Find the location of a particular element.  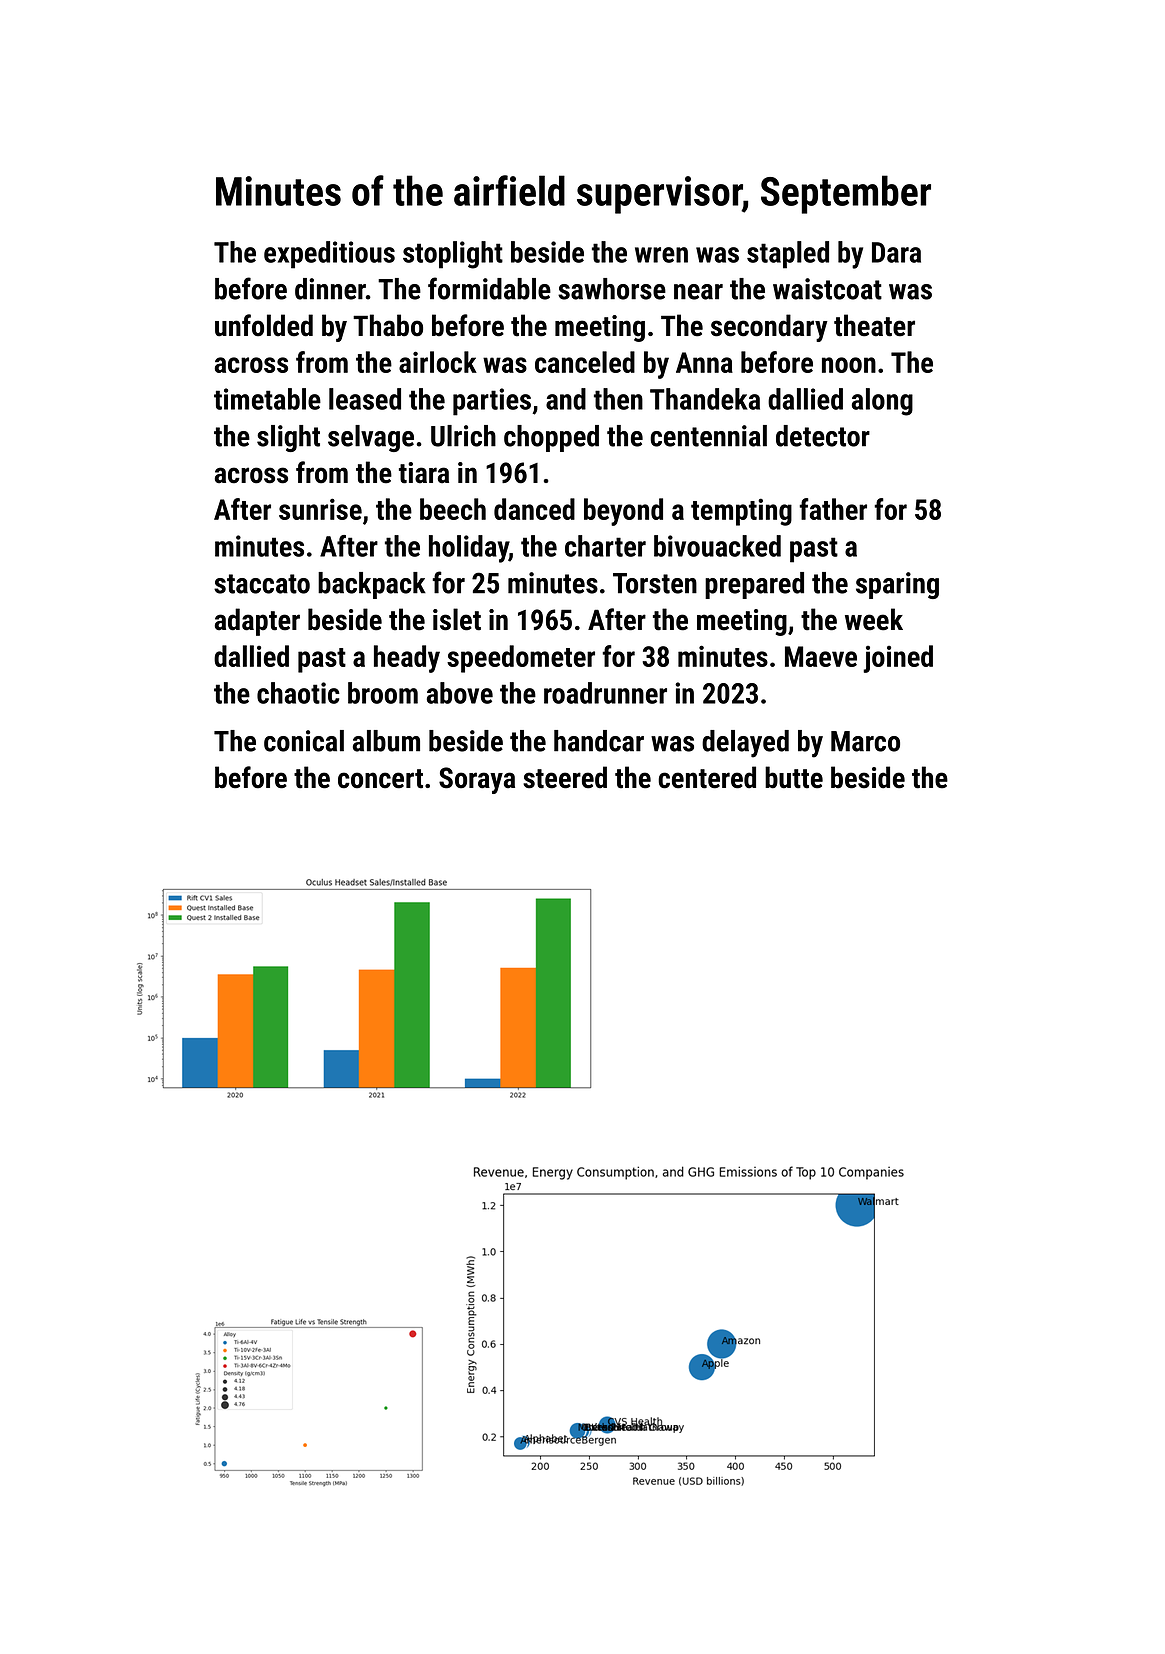

noon is located at coordinates (849, 365).
